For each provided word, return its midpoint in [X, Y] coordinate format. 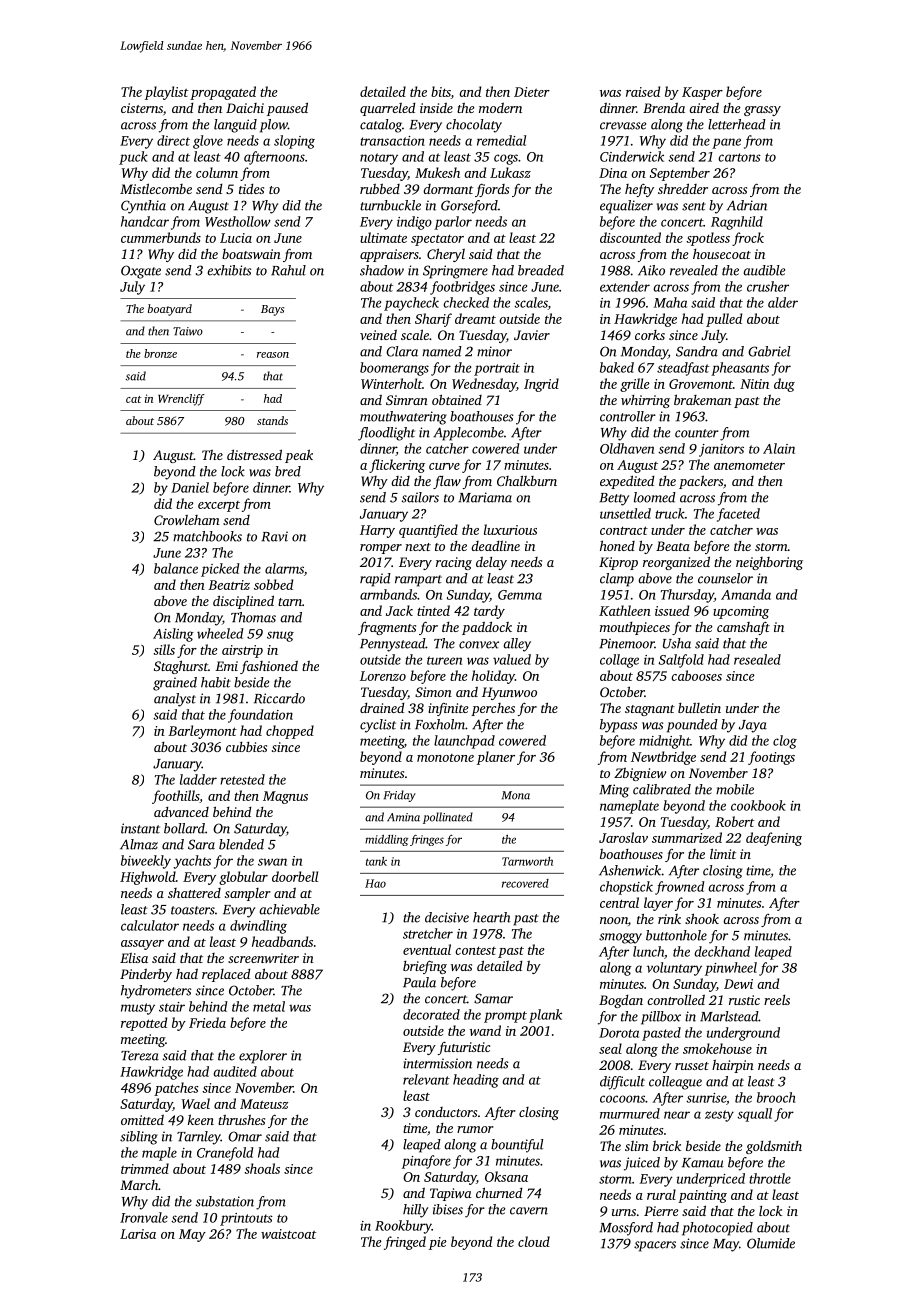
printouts [246, 1219]
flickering [397, 466]
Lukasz [510, 172]
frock [748, 239]
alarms [284, 568]
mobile [735, 789]
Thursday [687, 596]
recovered [525, 883]
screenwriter [263, 958]
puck [133, 158]
